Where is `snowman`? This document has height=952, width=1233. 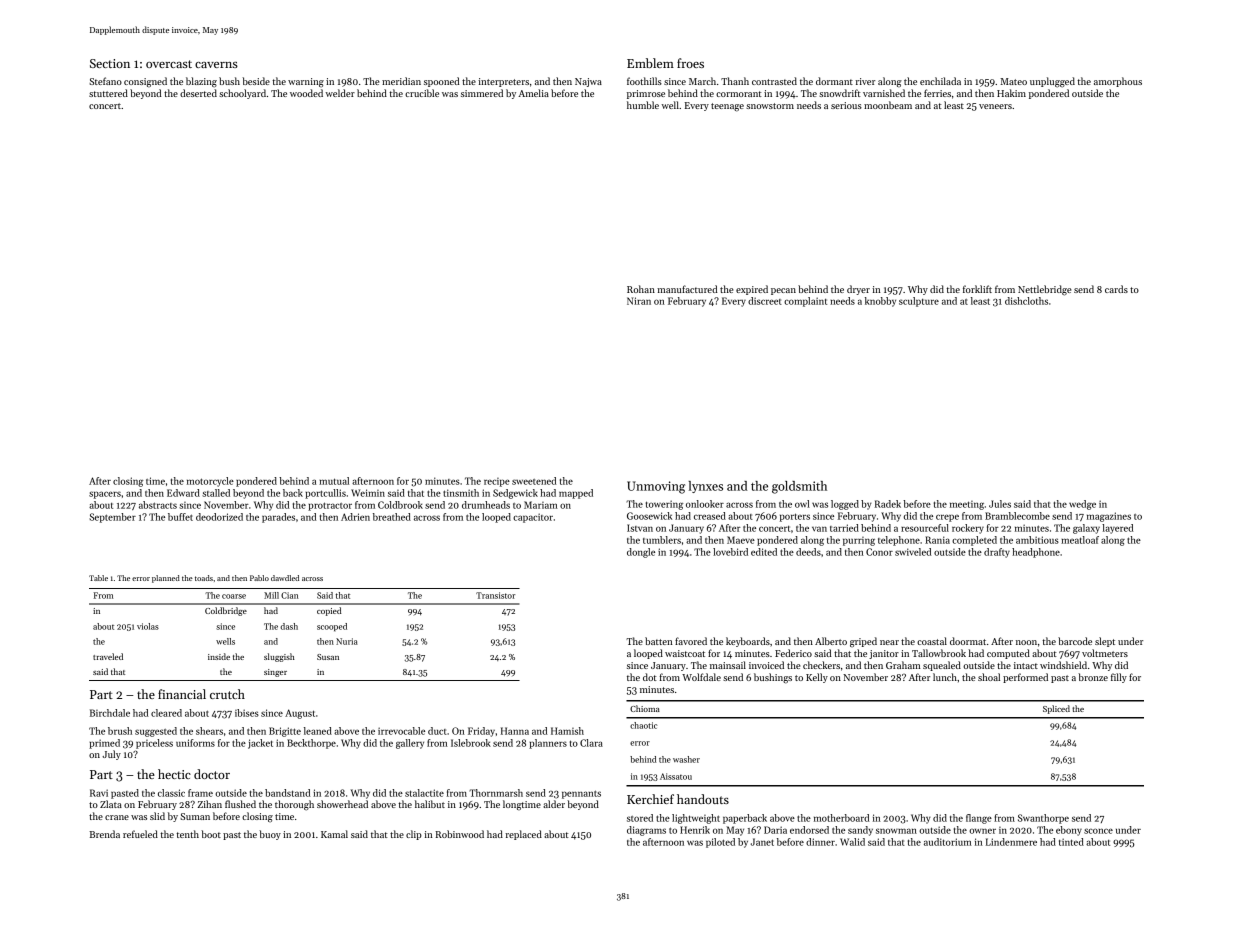
snowman is located at coordinates (896, 831).
